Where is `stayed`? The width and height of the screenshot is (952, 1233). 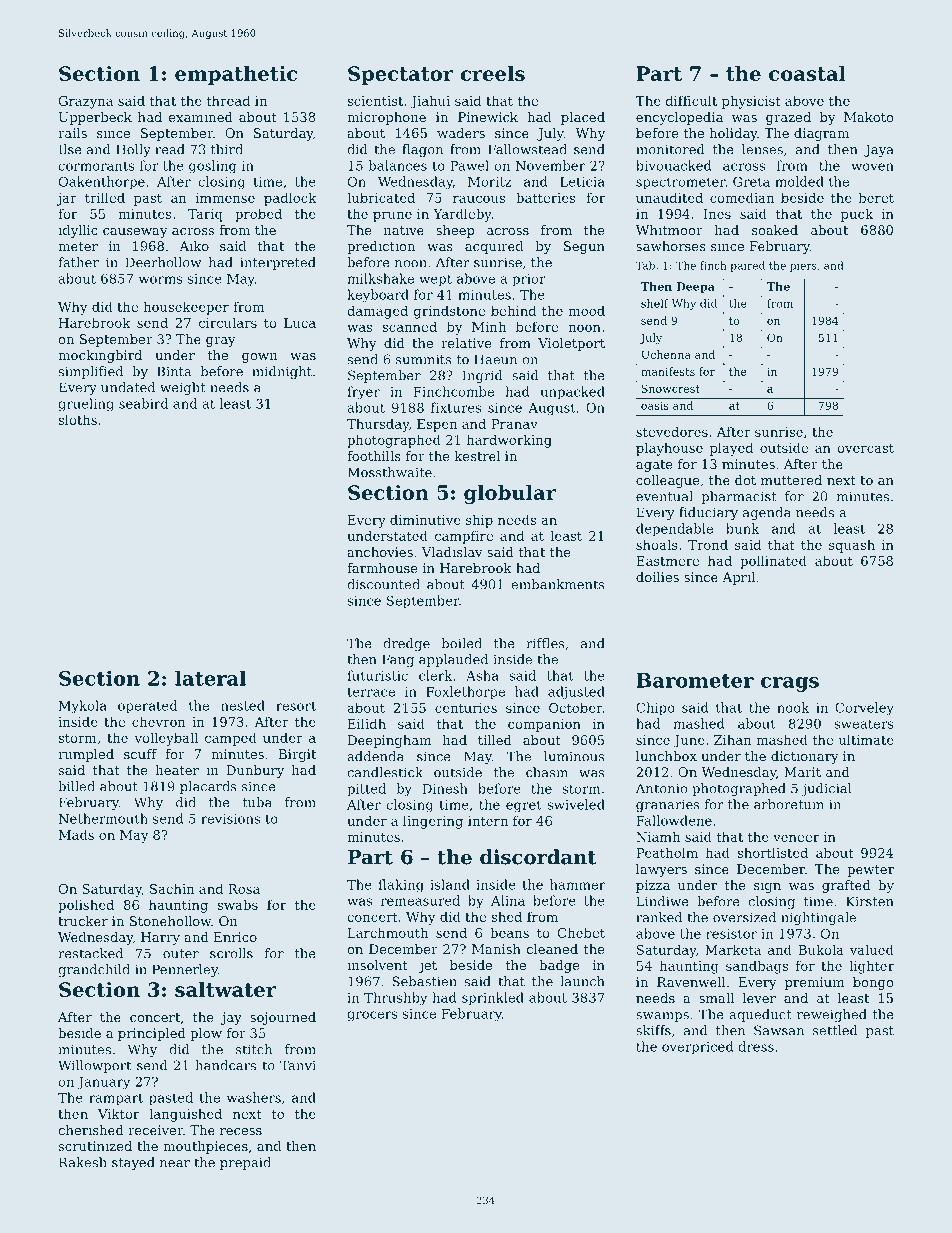 stayed is located at coordinates (133, 1163).
